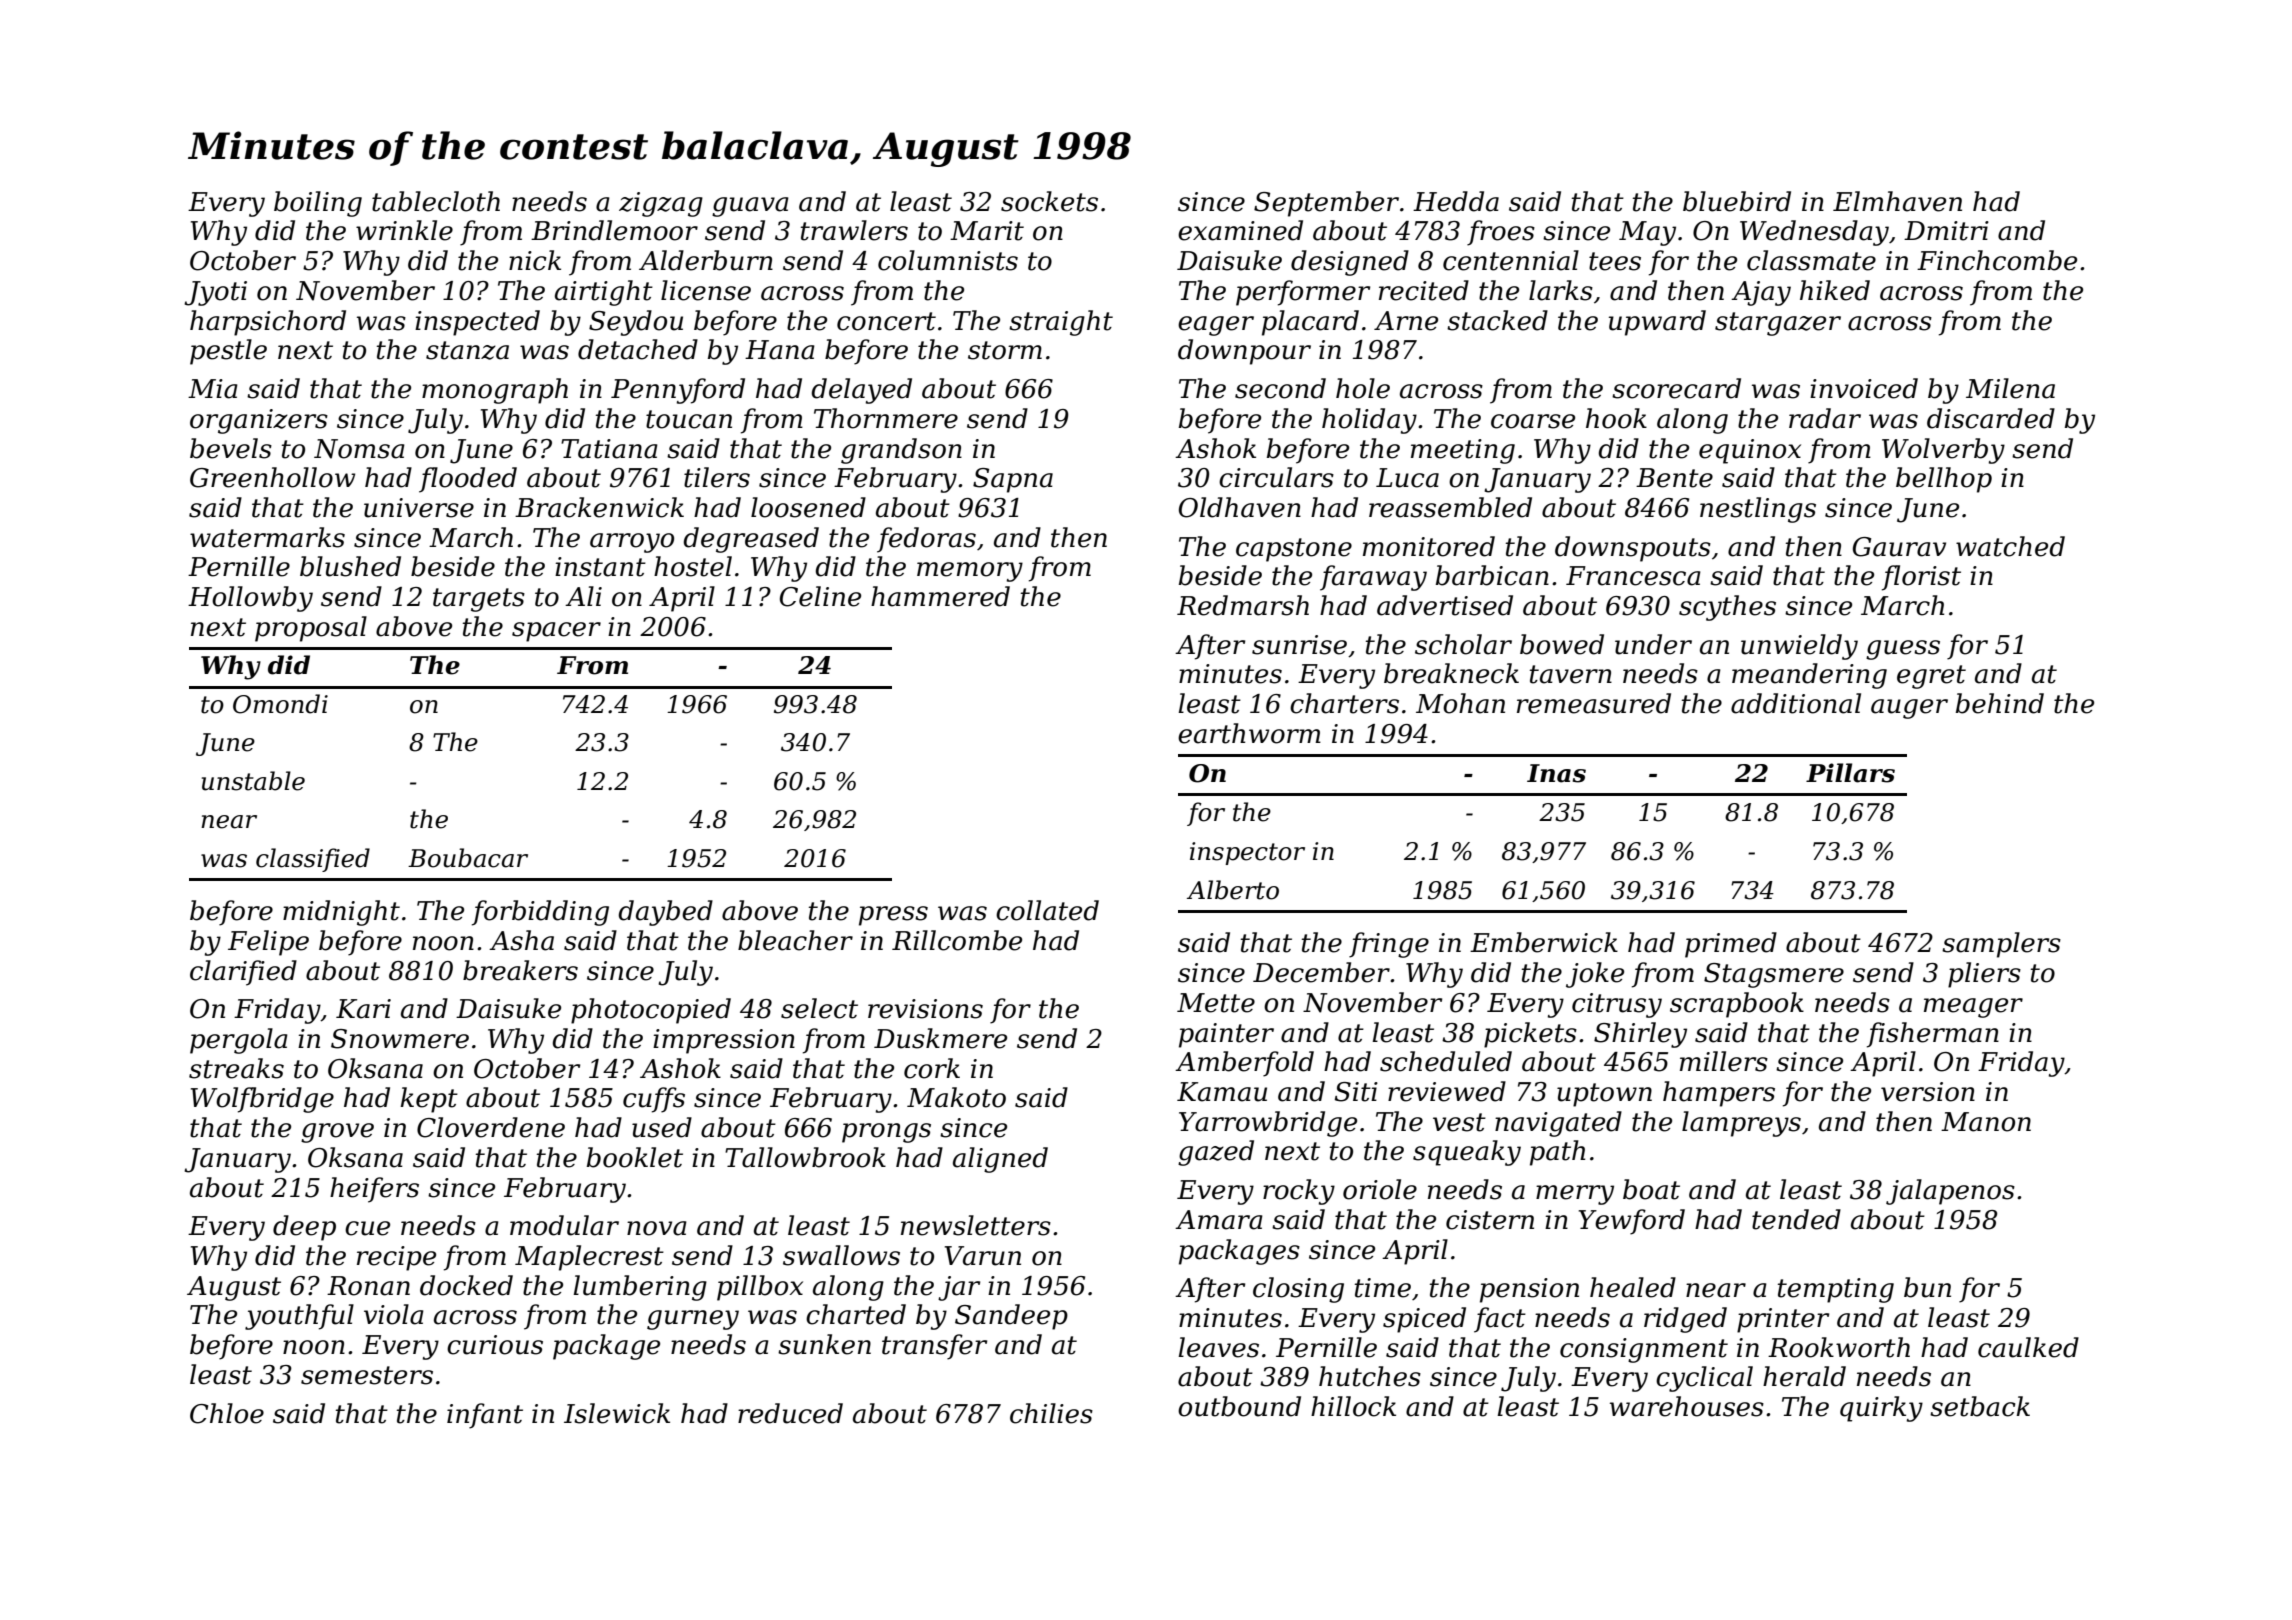  I want to click on herald, so click(1804, 1376).
